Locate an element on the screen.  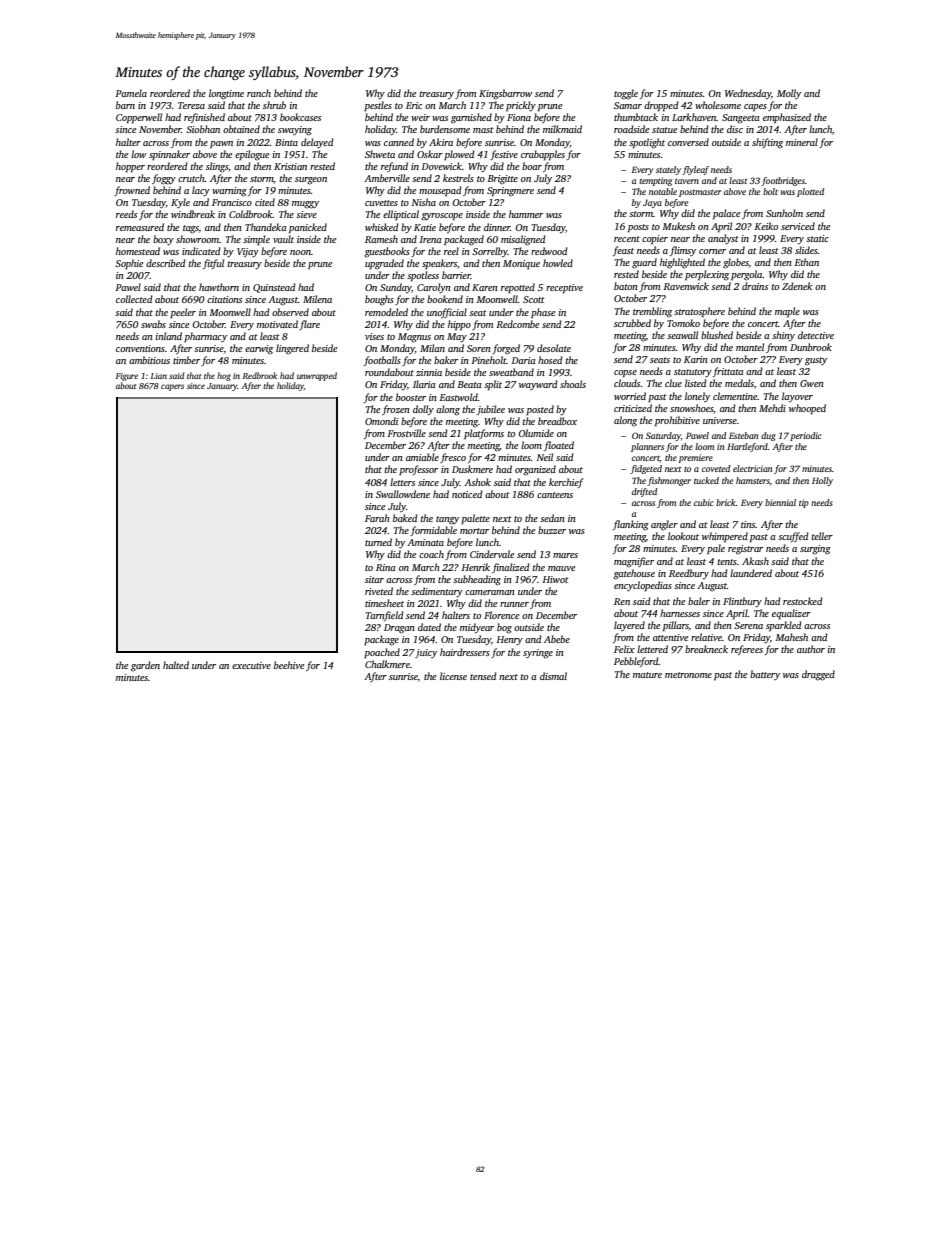
unofficial is located at coordinates (447, 313).
